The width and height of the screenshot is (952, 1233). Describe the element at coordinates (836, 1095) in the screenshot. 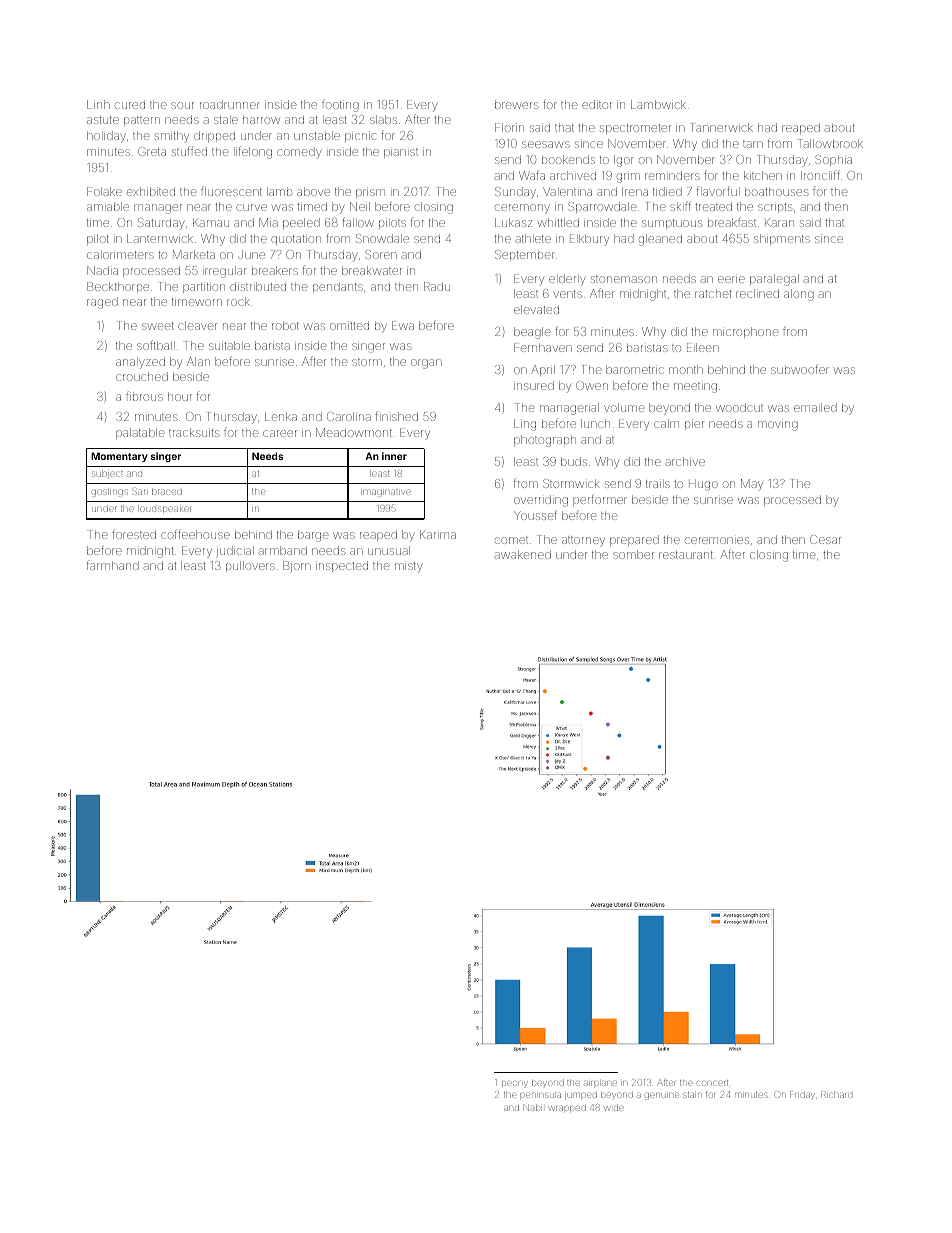

I see `Richard` at that location.
